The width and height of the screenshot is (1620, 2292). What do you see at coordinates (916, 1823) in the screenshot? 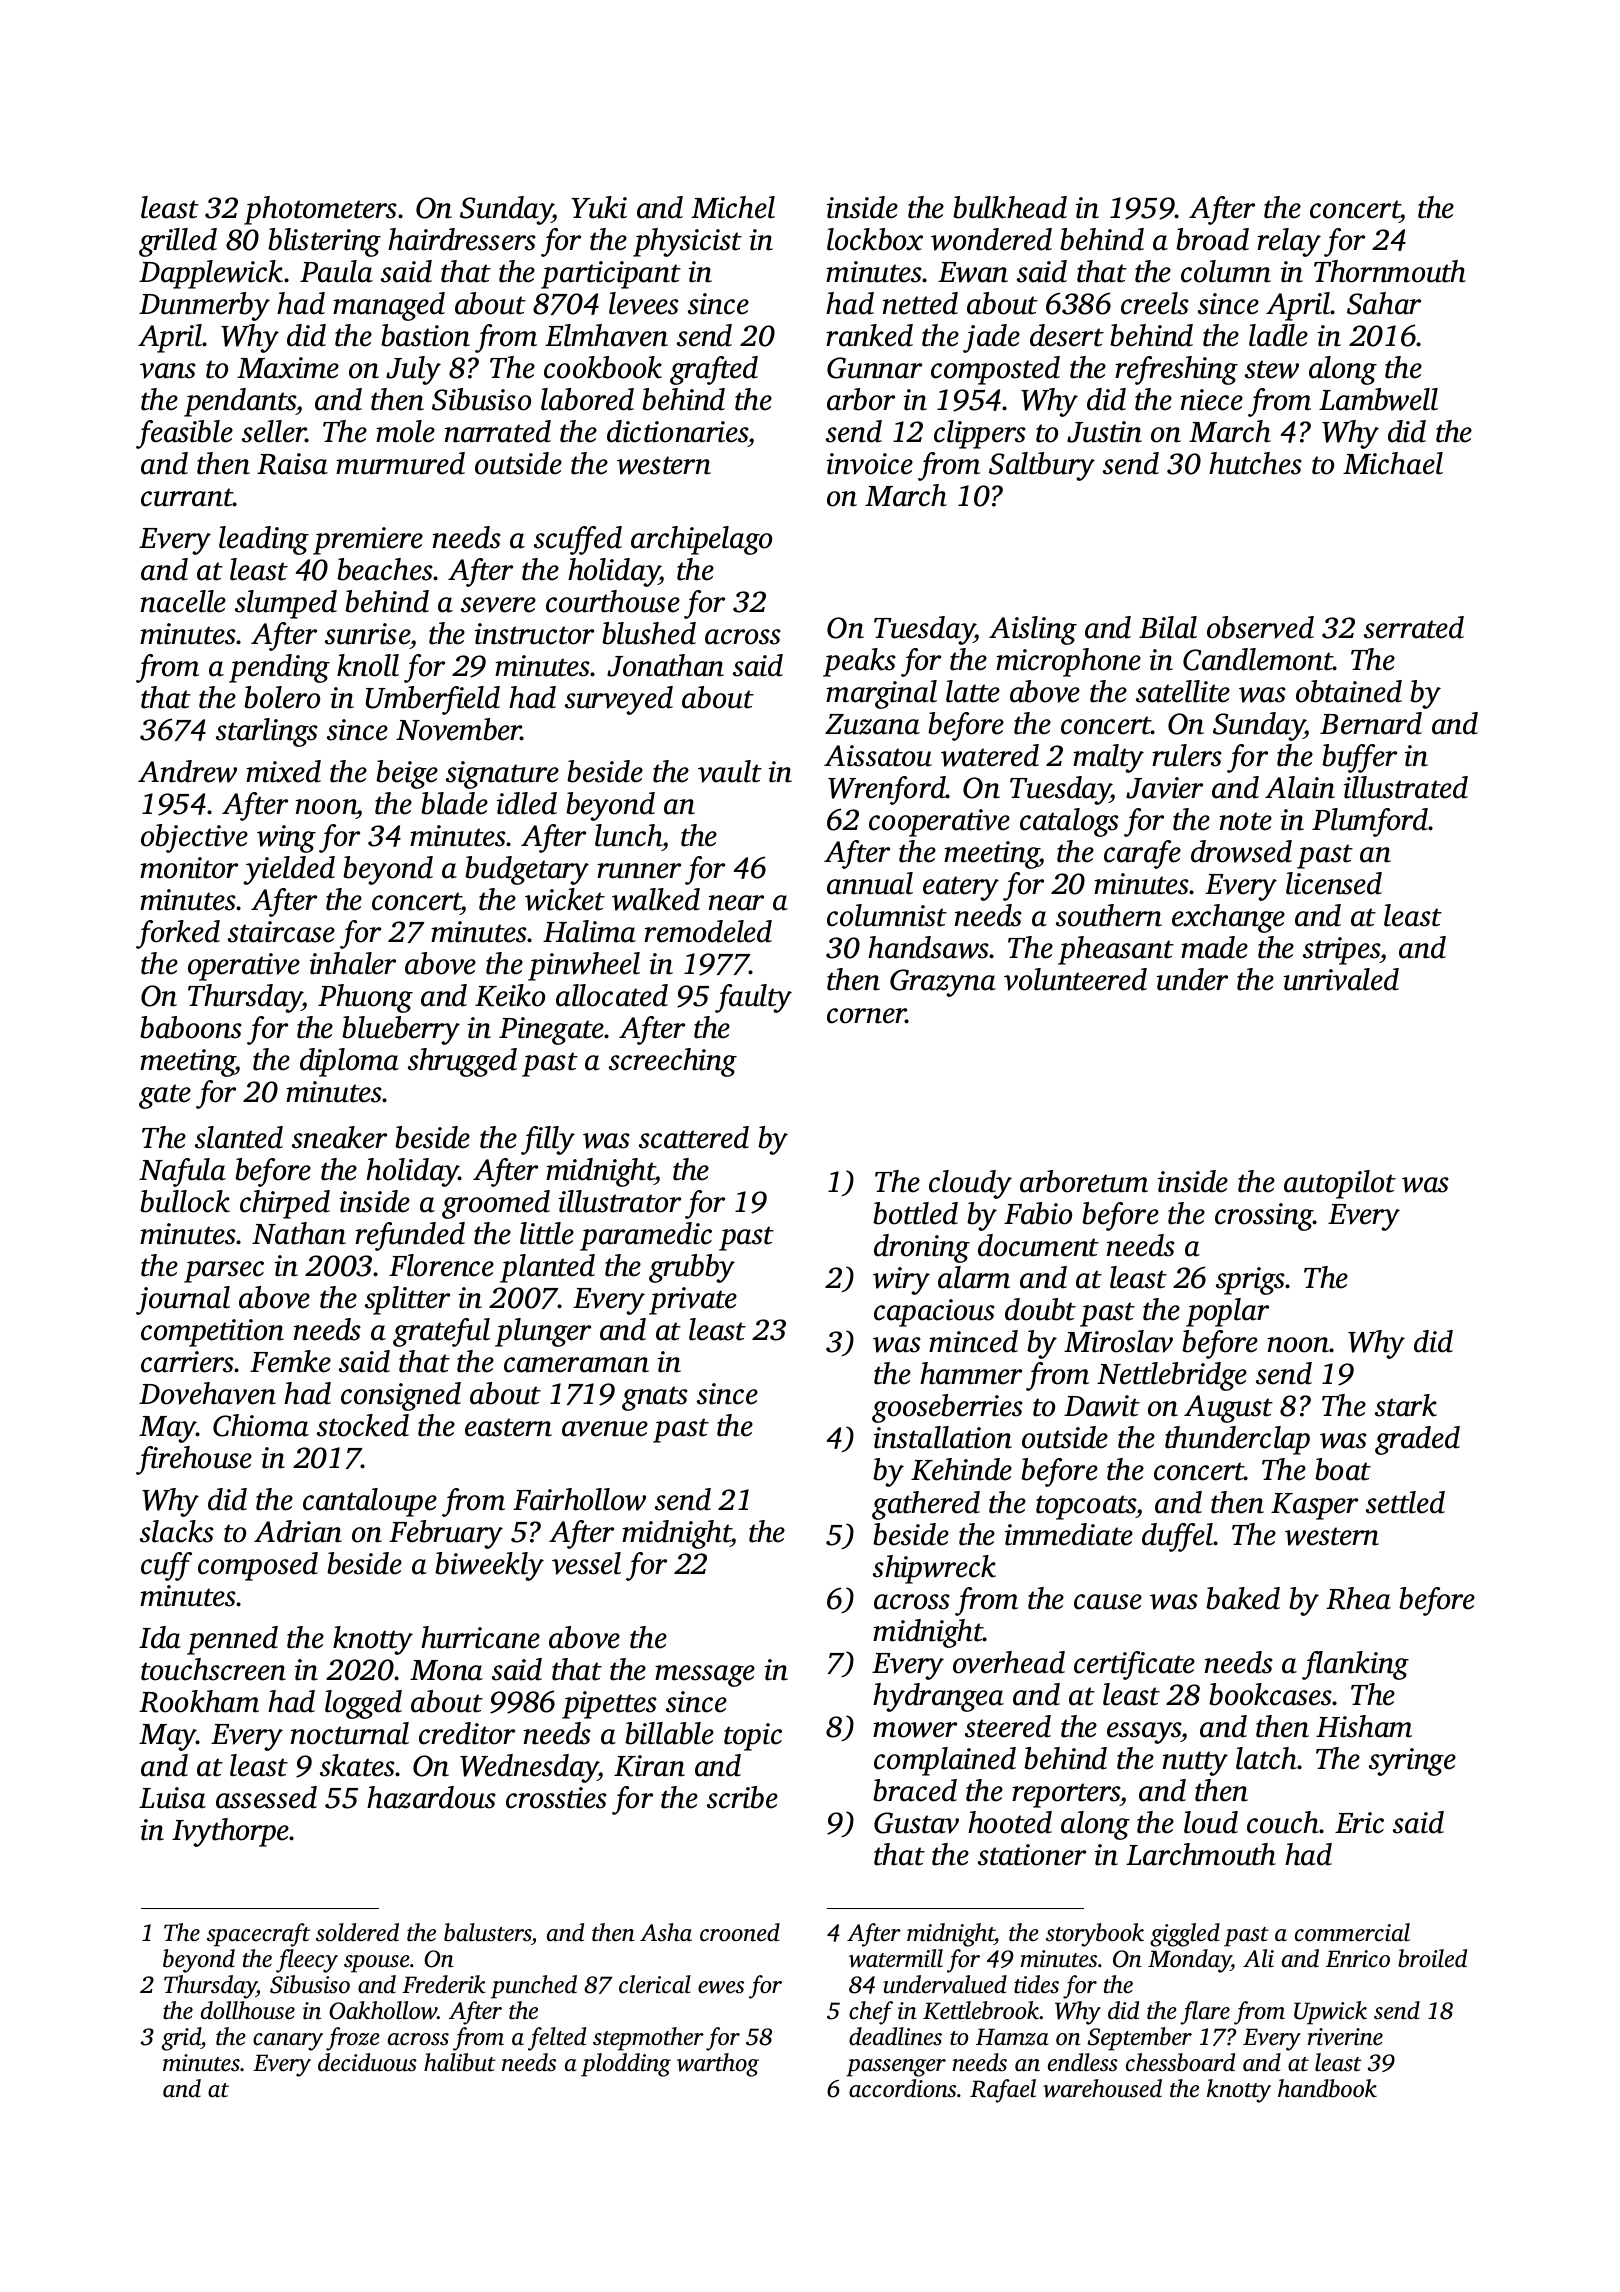
I see `Gustav` at bounding box center [916, 1823].
